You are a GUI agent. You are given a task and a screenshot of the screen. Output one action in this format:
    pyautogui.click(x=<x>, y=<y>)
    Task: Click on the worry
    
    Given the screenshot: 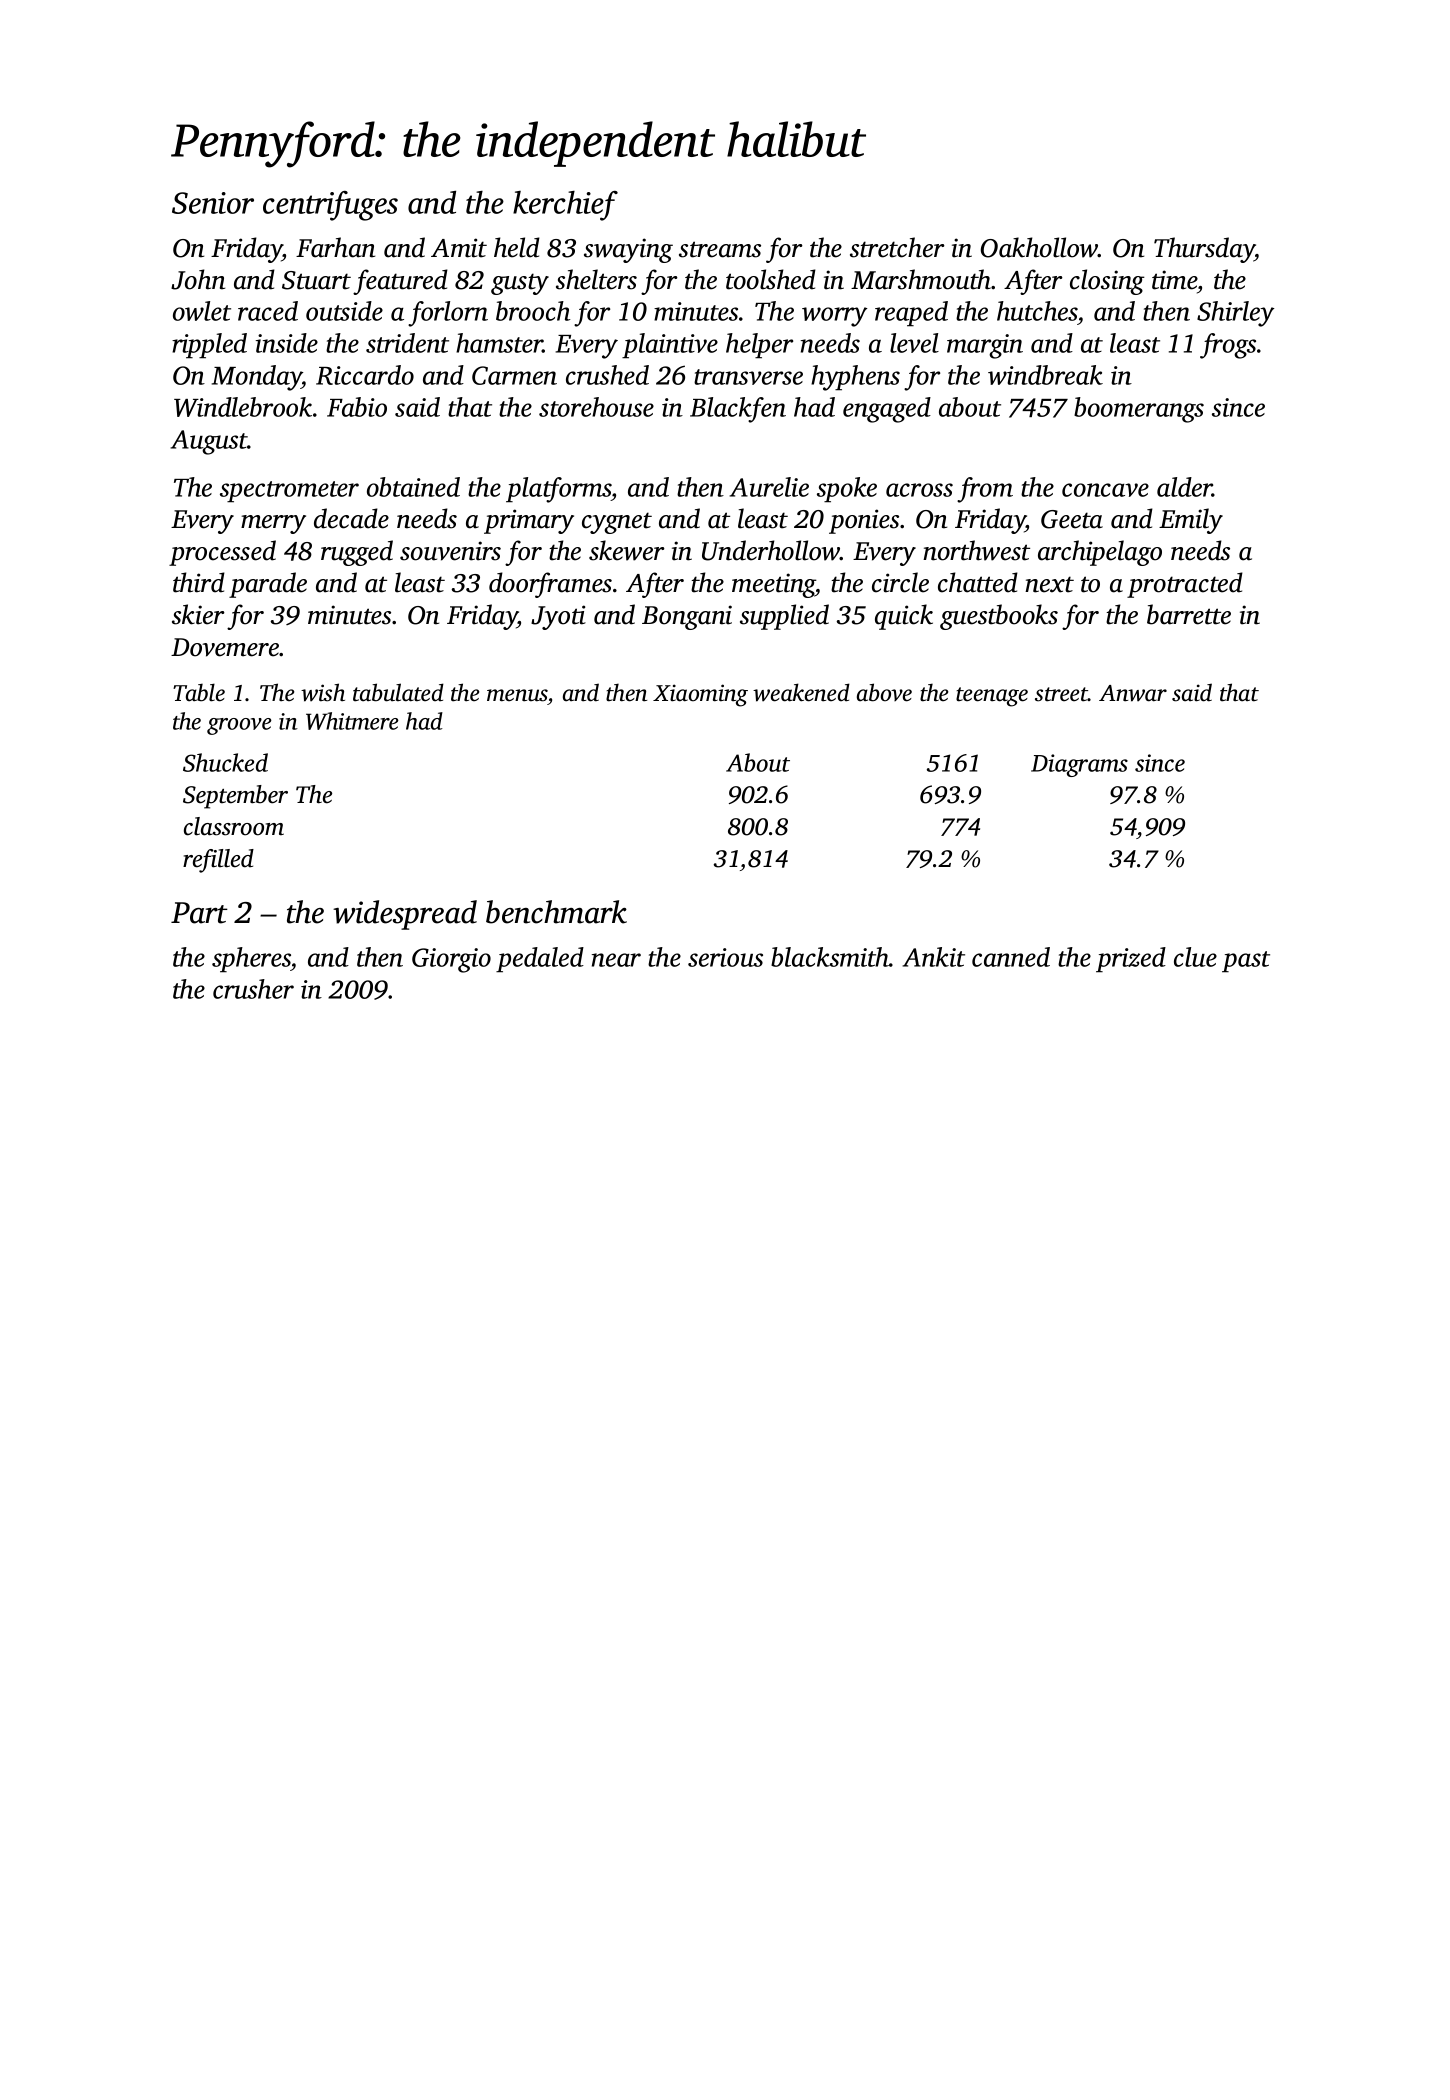 What is the action you would take?
    pyautogui.click(x=834, y=317)
